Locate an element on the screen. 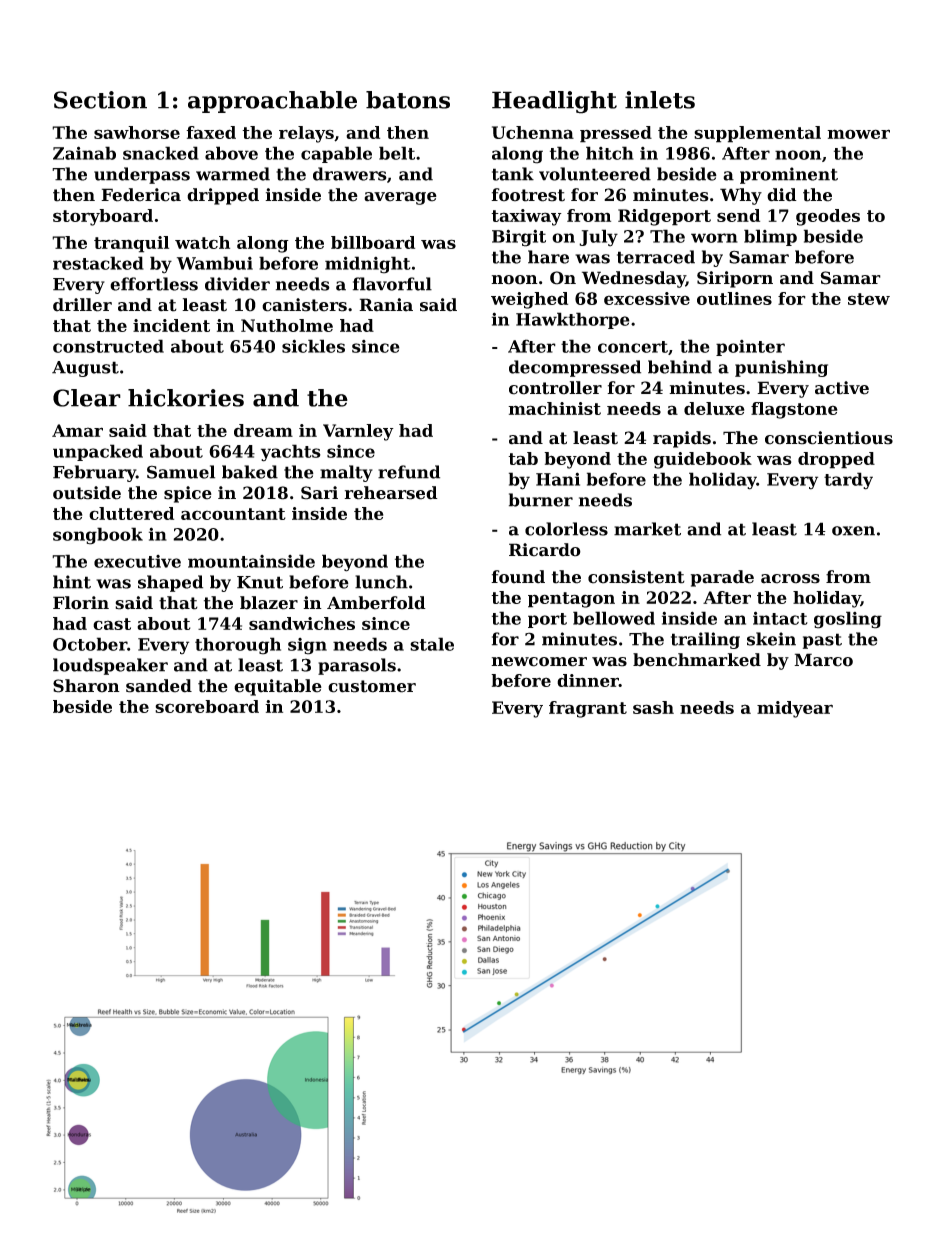  unpacked is located at coordinates (98, 452).
